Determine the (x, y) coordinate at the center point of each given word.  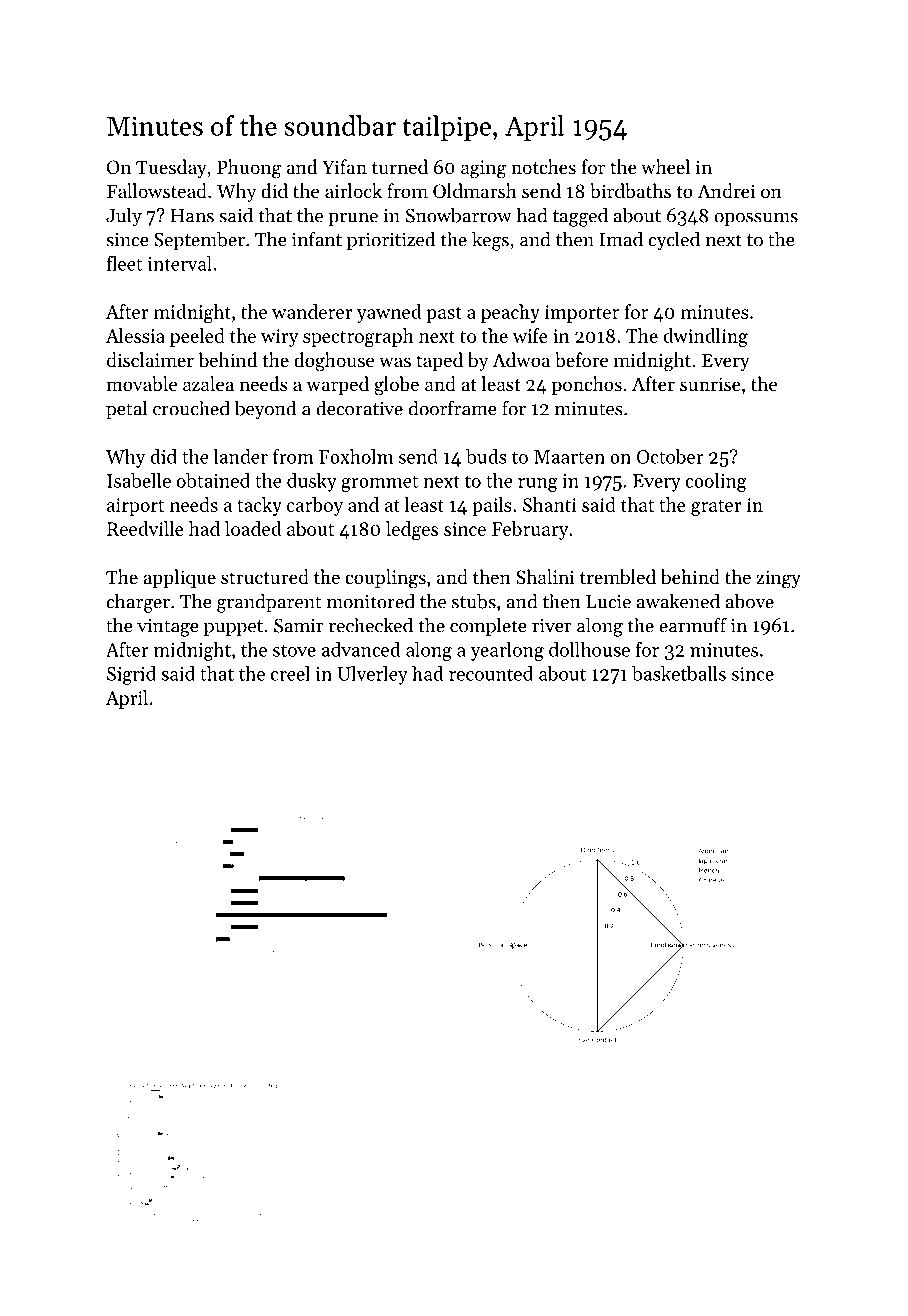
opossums (756, 219)
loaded (253, 528)
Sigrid (131, 675)
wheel (665, 166)
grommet (379, 484)
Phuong (249, 169)
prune (353, 219)
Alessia (135, 335)
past (444, 315)
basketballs (679, 673)
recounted (491, 673)
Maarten (569, 457)
